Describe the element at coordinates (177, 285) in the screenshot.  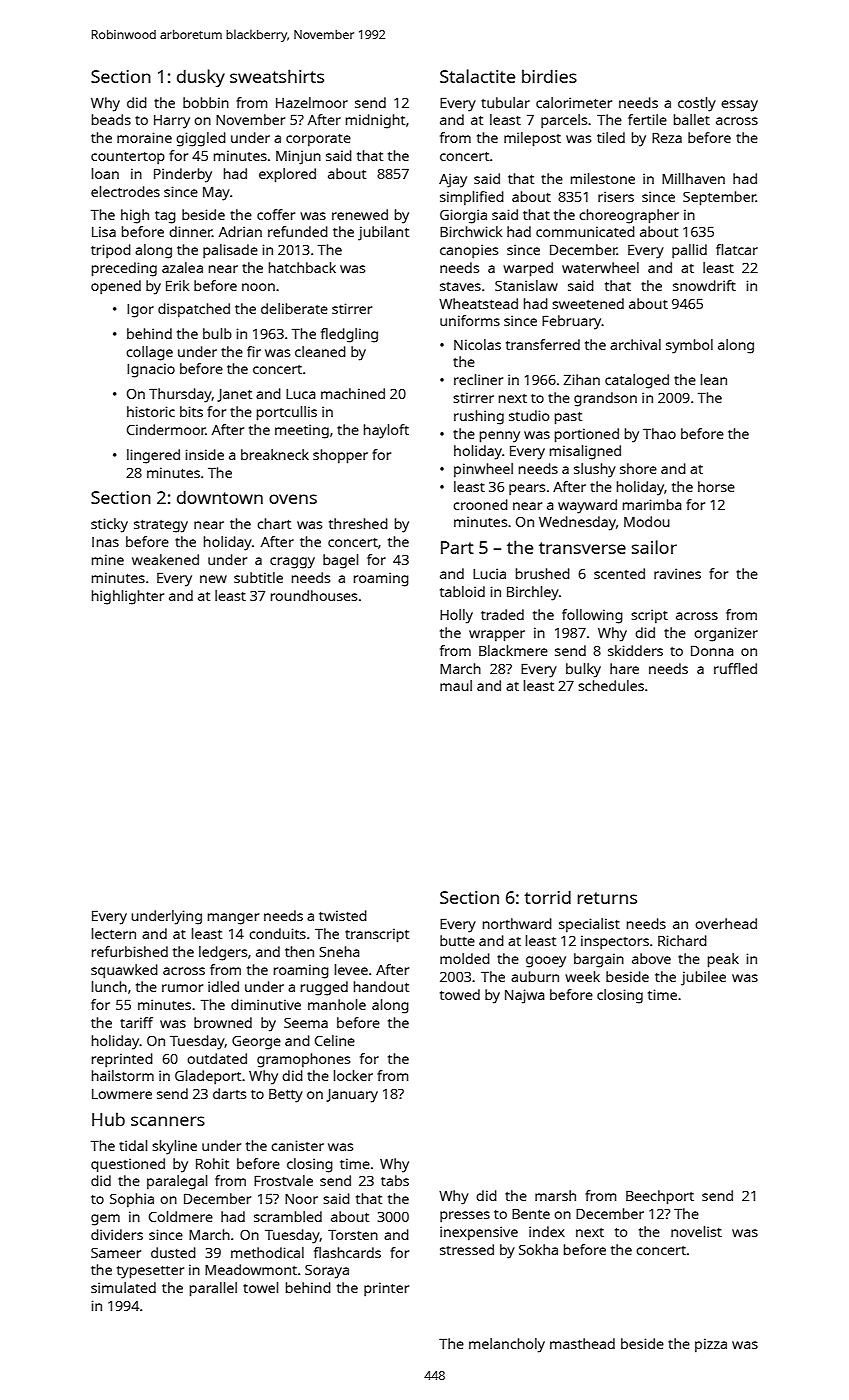
I see `Erik` at that location.
